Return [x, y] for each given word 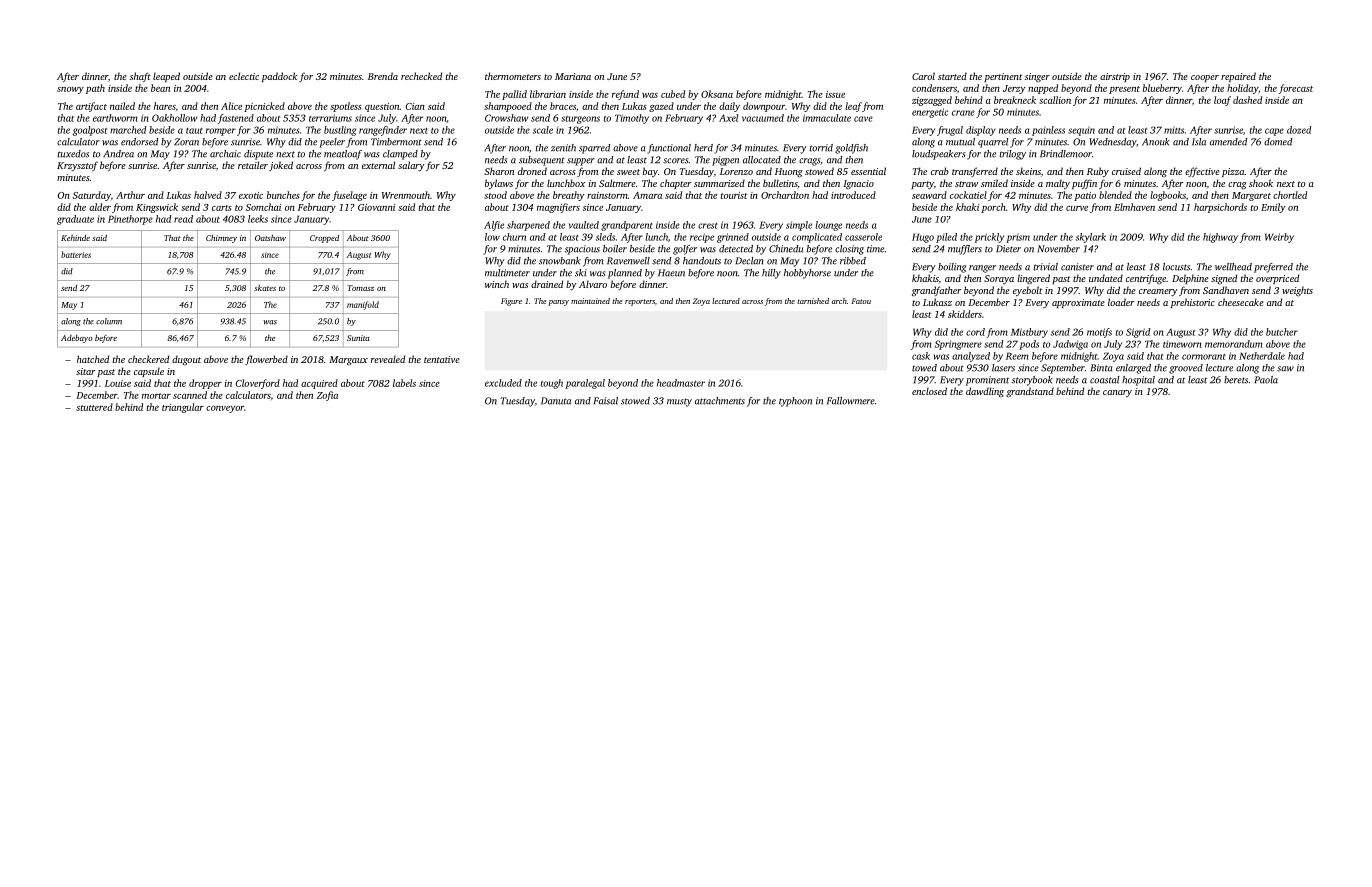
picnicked [264, 107]
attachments [720, 401]
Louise [118, 383]
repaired [1238, 77]
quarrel [993, 143]
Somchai [263, 207]
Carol [923, 76]
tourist [734, 195]
